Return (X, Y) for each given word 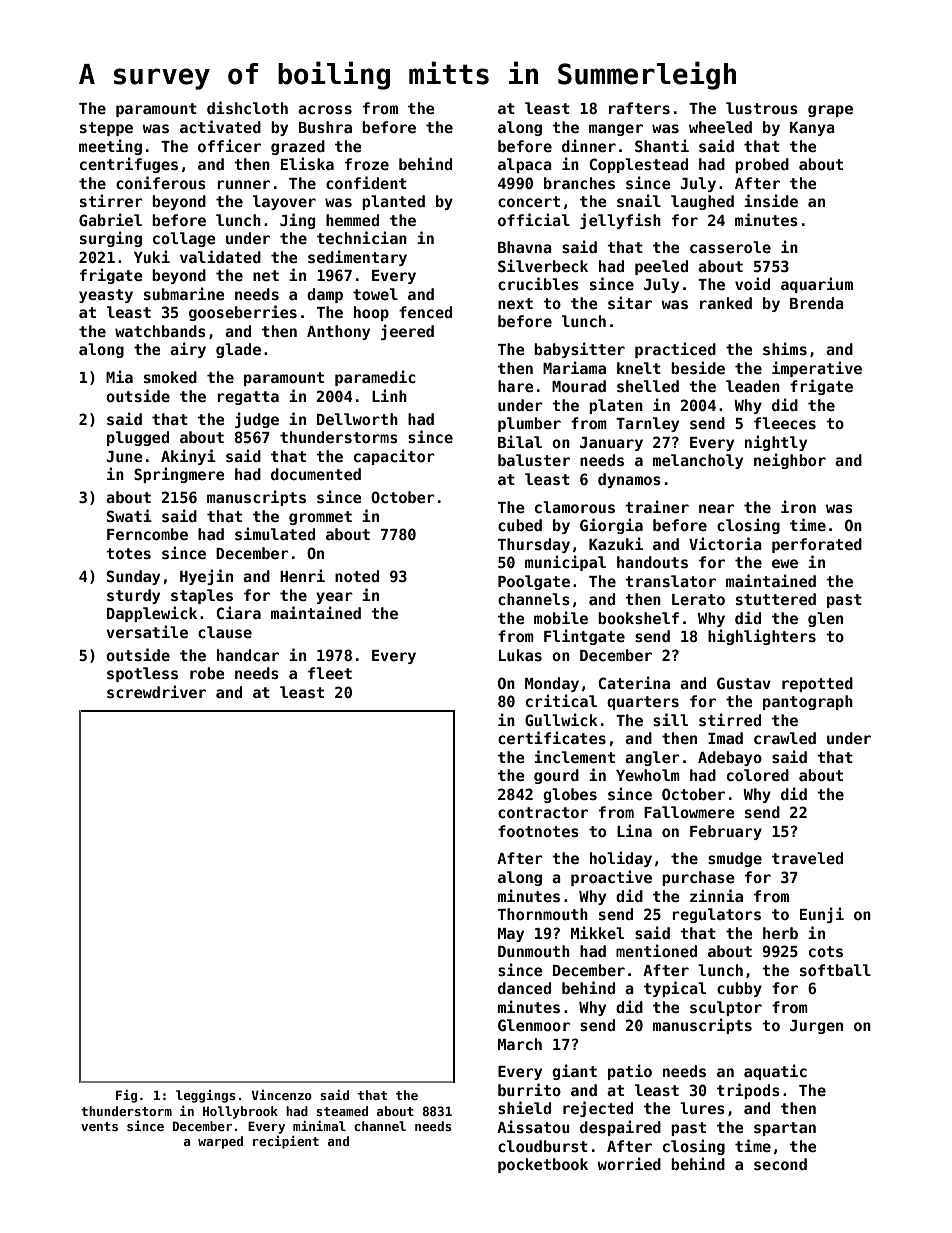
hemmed (352, 220)
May (511, 935)
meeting (110, 147)
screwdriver (156, 691)
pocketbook (543, 1165)
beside (698, 367)
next (515, 303)
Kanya (812, 129)
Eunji (822, 915)
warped (220, 1142)
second (780, 1164)
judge (257, 420)
